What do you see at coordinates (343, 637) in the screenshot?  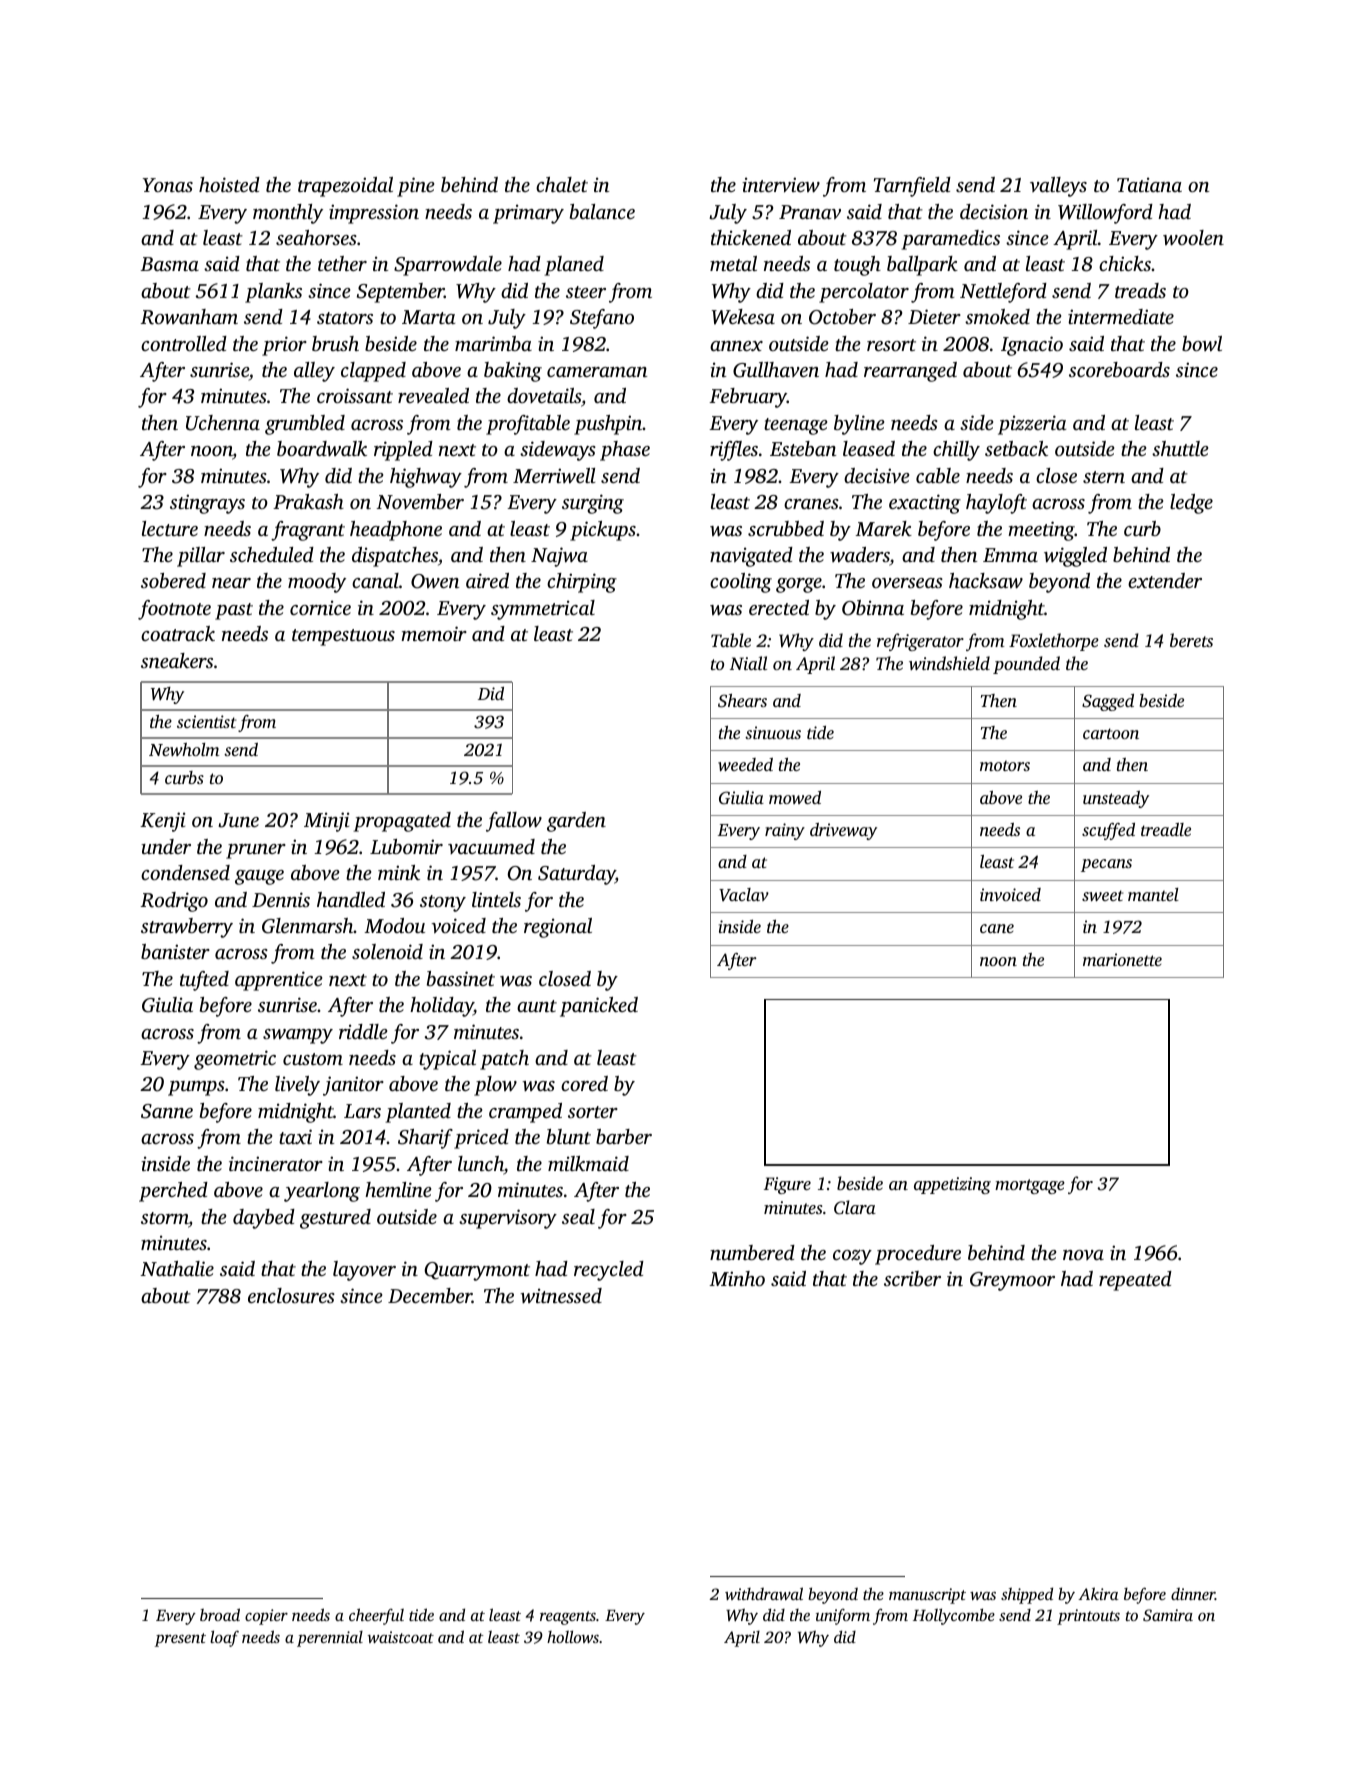 I see `tempestuous` at bounding box center [343, 637].
